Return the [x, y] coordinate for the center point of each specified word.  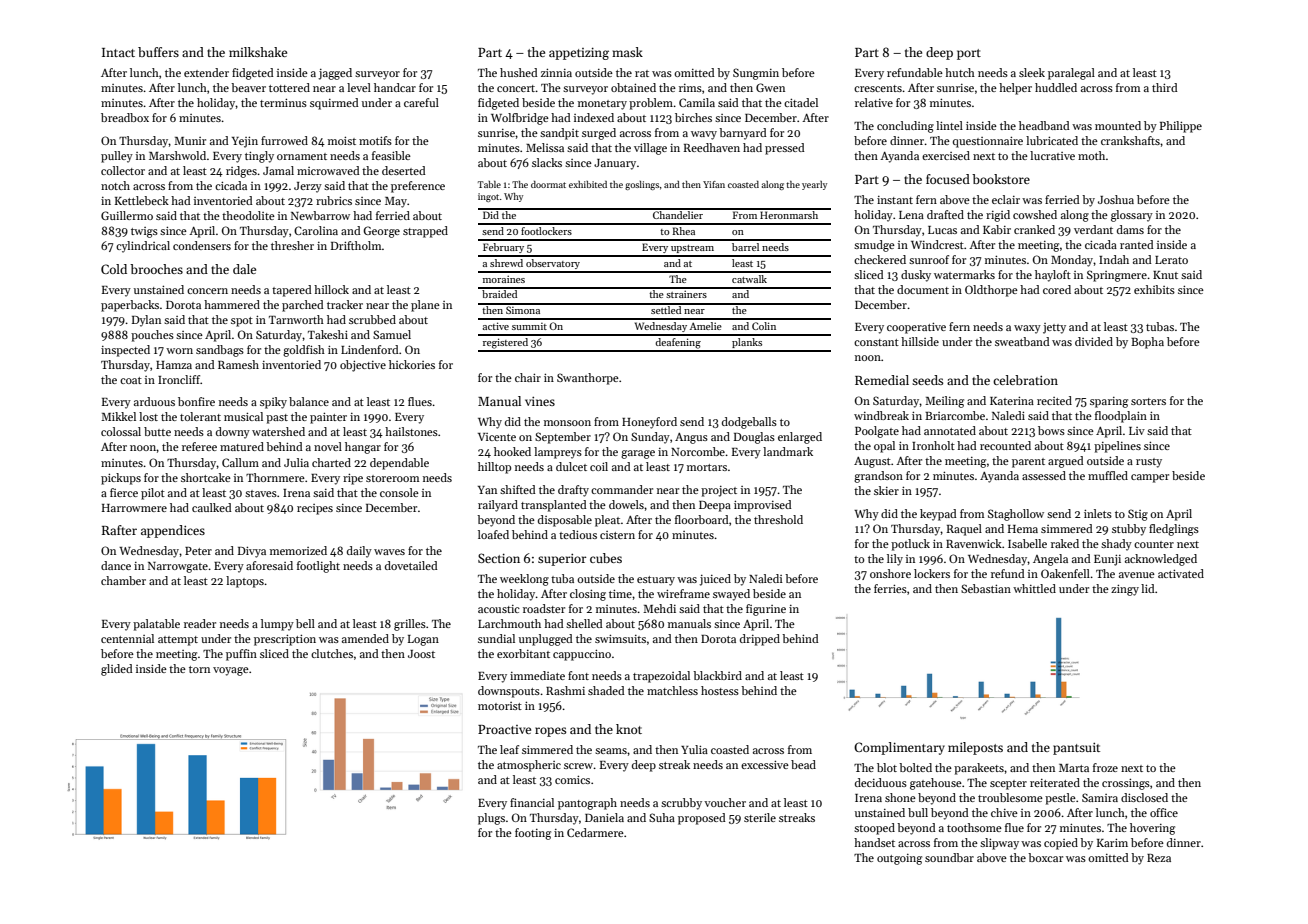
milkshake [258, 52]
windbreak [881, 415]
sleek [1032, 72]
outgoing [899, 859]
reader [200, 623]
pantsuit [1076, 748]
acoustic [499, 609]
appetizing [579, 53]
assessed [1044, 475]
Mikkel [118, 416]
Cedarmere [595, 832]
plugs [491, 819]
